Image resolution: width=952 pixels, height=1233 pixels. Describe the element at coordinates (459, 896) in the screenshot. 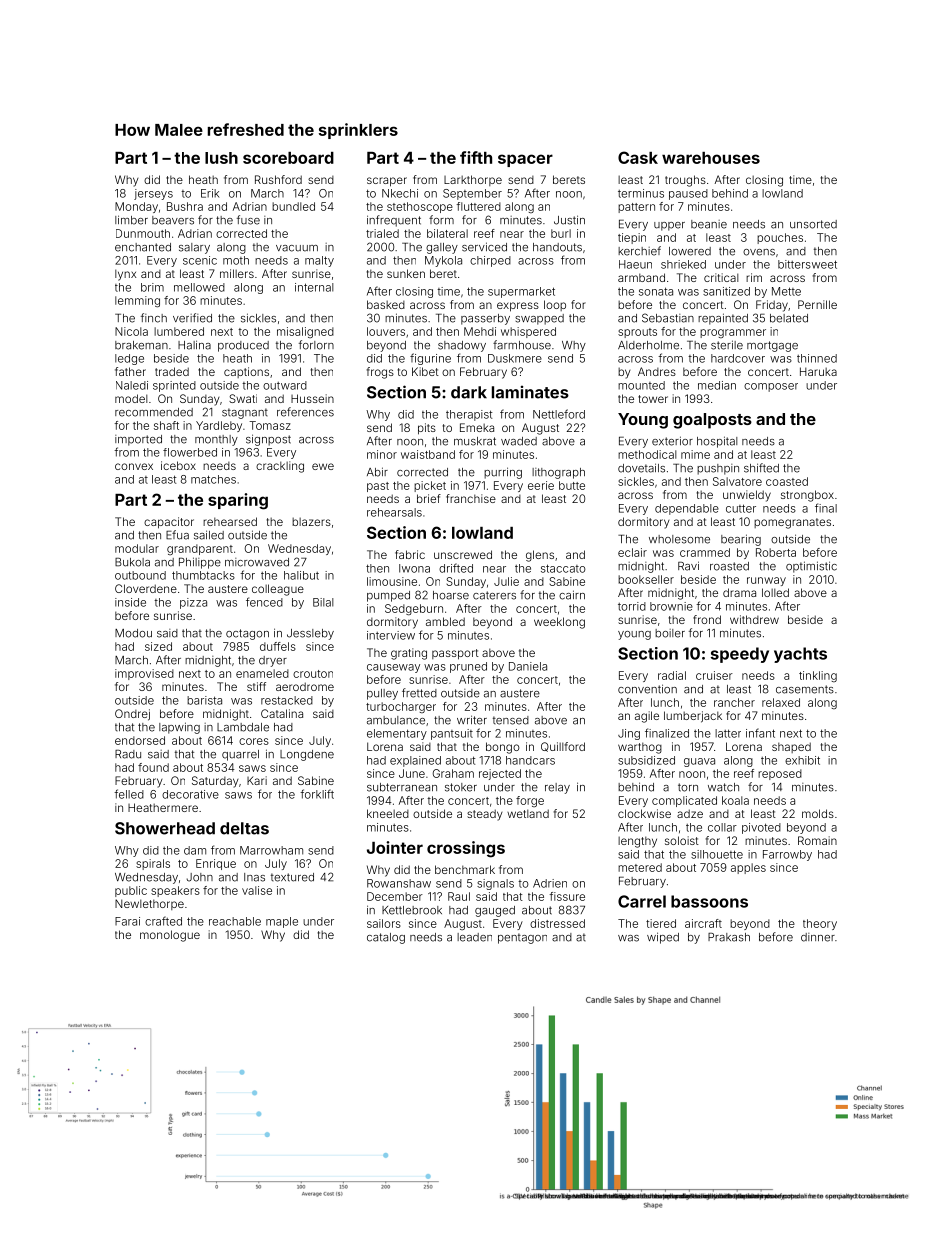

I see `Raul` at that location.
